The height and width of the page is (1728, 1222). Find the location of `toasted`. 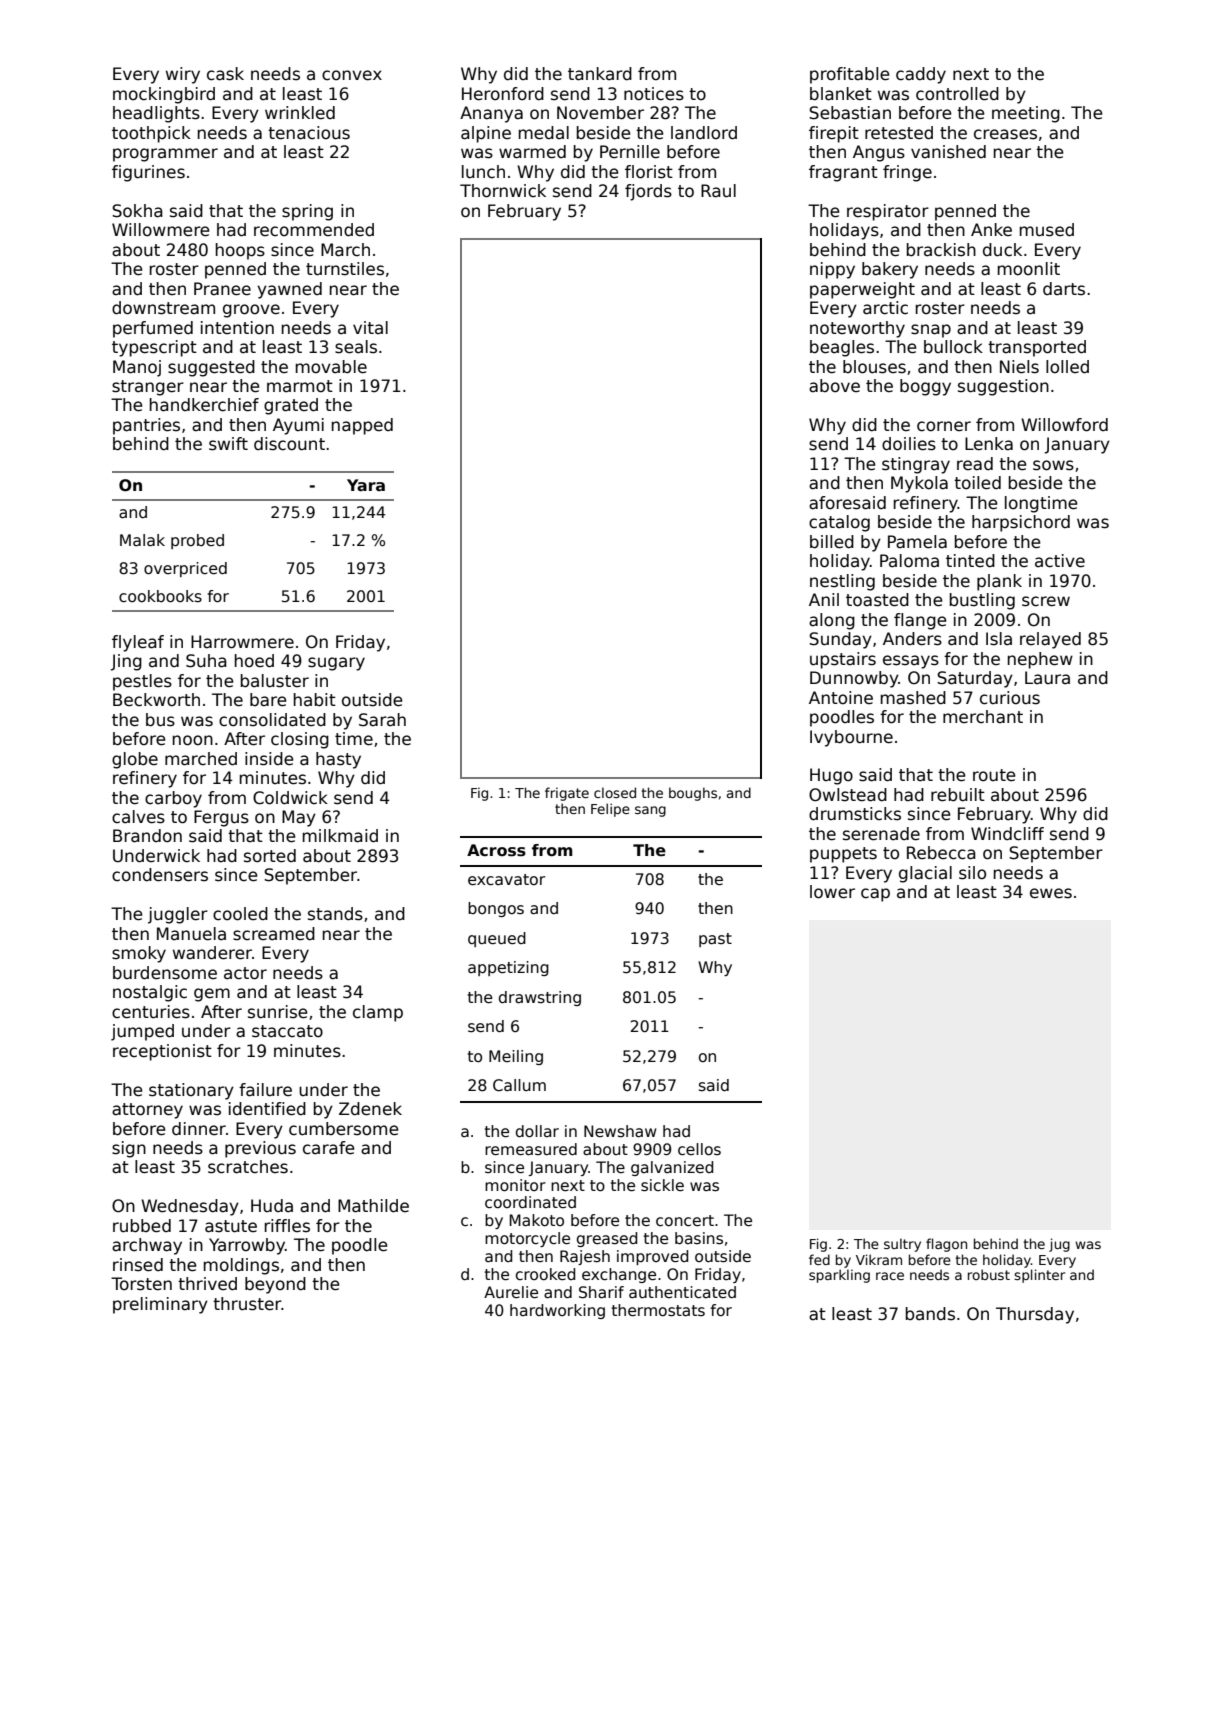

toasted is located at coordinates (877, 600).
